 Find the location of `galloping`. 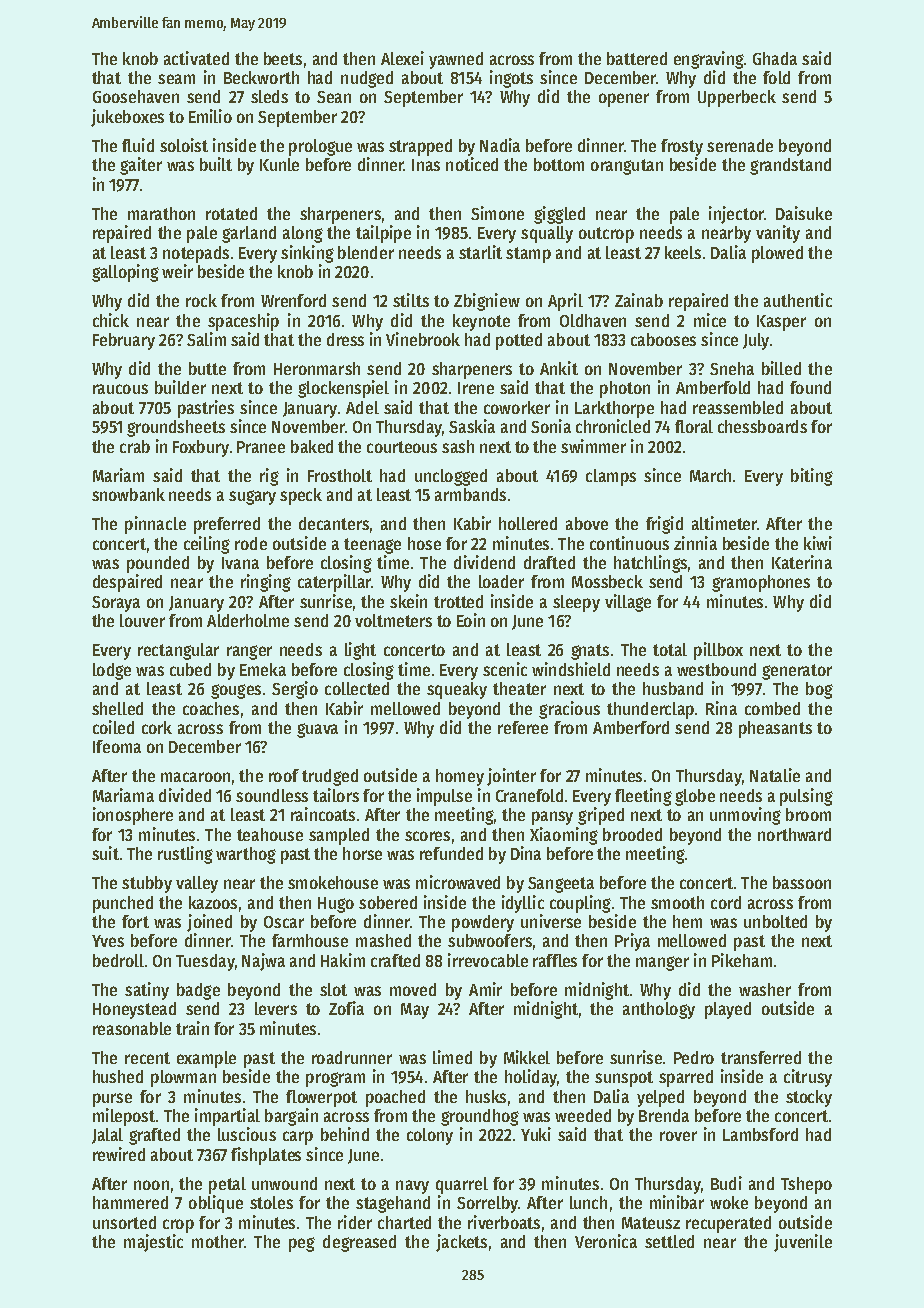

galloping is located at coordinates (125, 273).
